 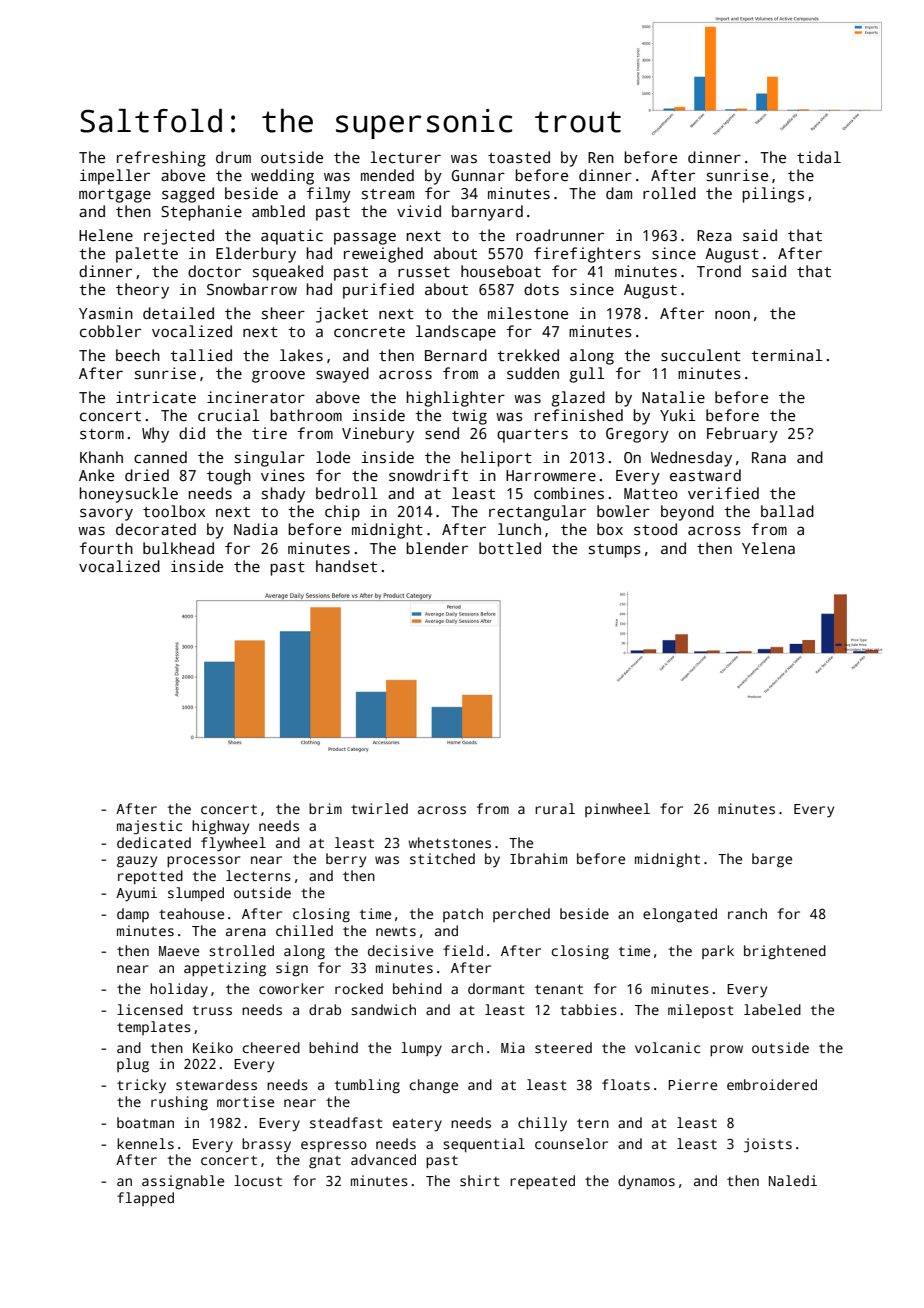 I want to click on majestic, so click(x=149, y=827).
